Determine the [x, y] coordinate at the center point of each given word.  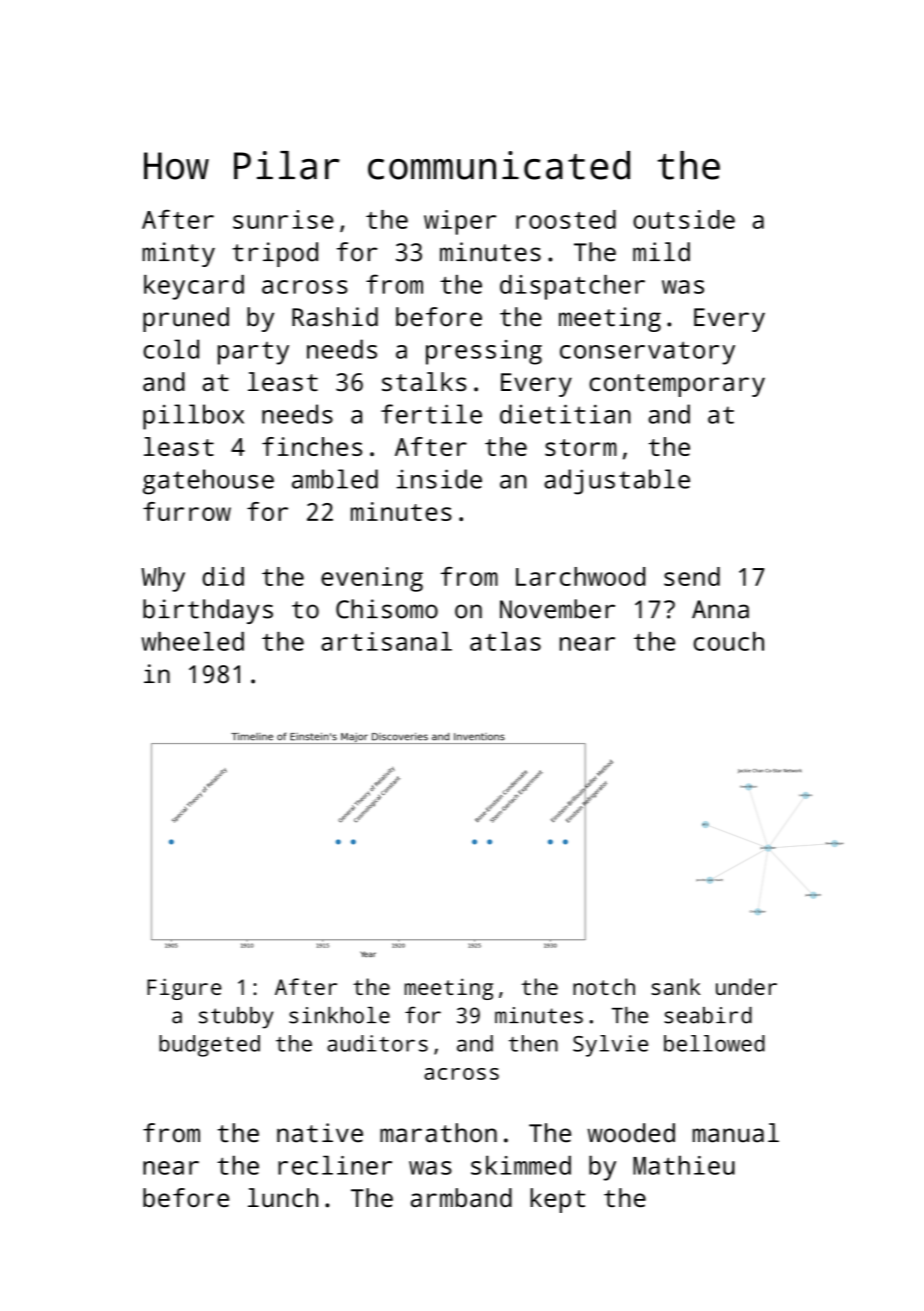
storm [581, 447]
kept [557, 1200]
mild [661, 252]
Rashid [335, 317]
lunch [283, 1197]
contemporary [677, 385]
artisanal [386, 641]
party [253, 353]
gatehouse [208, 482]
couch [729, 641]
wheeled [193, 641]
